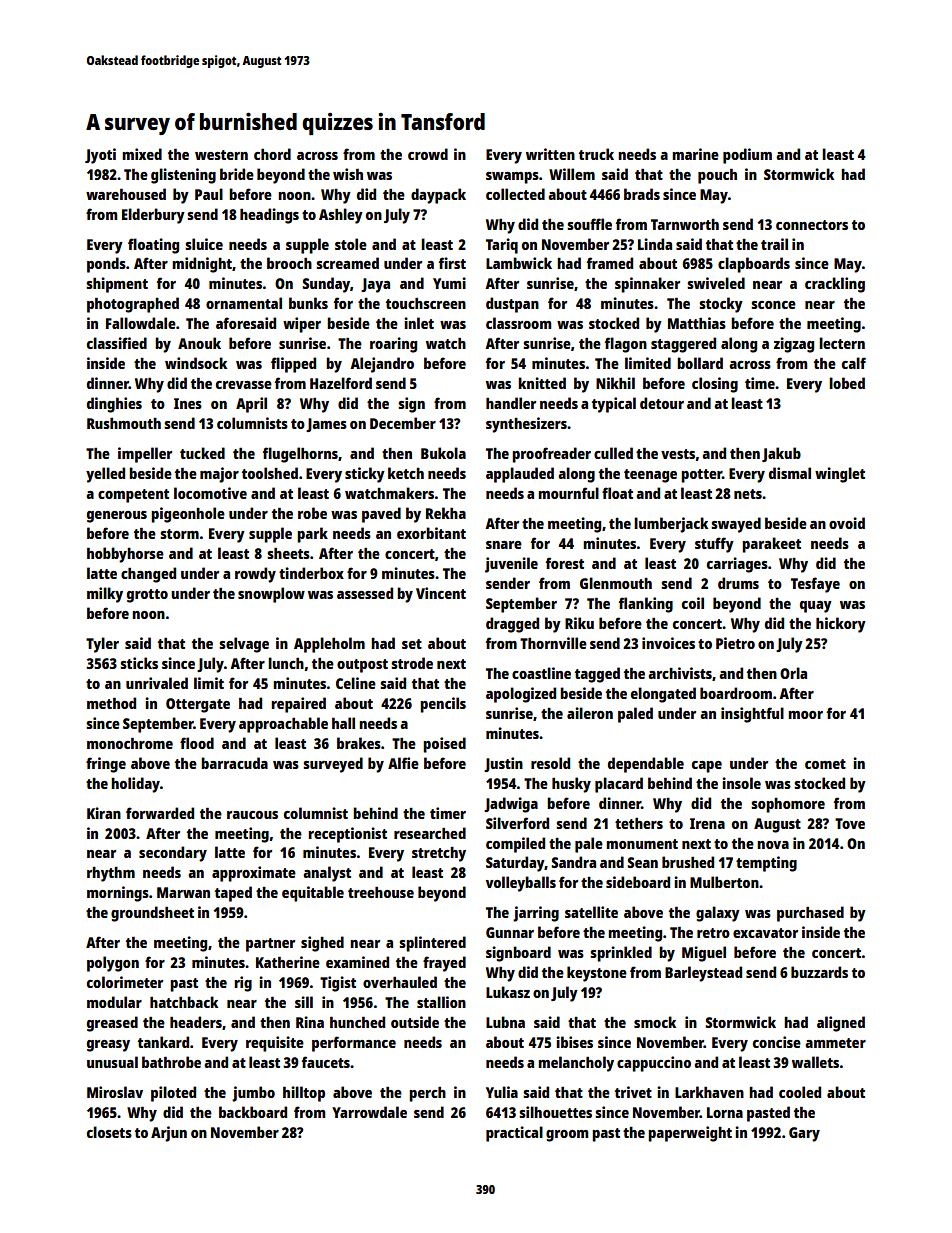  Describe the element at coordinates (663, 695) in the screenshot. I see `elongated` at that location.
